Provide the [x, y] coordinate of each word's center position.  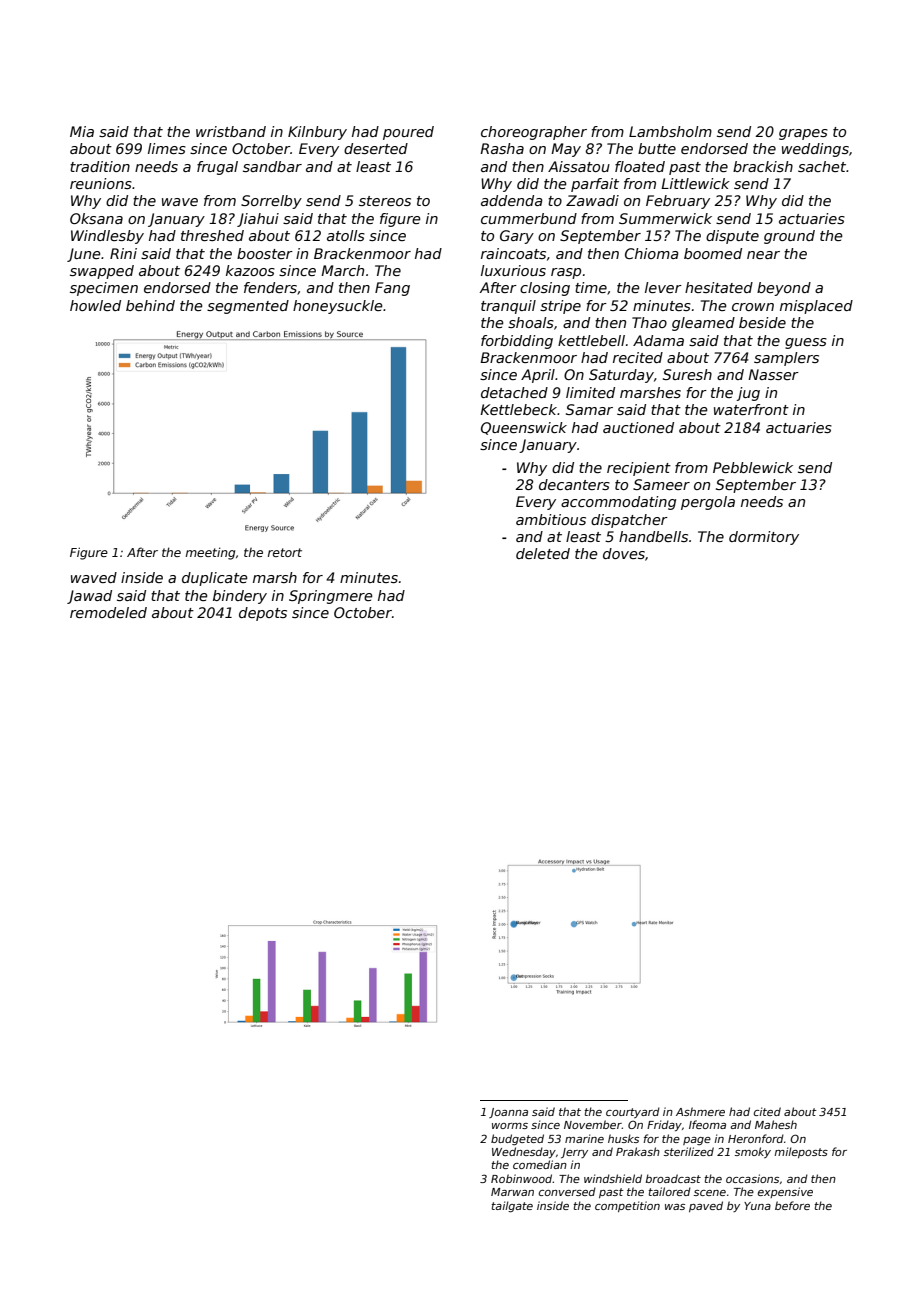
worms [510, 1126]
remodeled [108, 612]
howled [95, 305]
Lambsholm [670, 131]
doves [624, 553]
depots [263, 614]
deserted [376, 148]
